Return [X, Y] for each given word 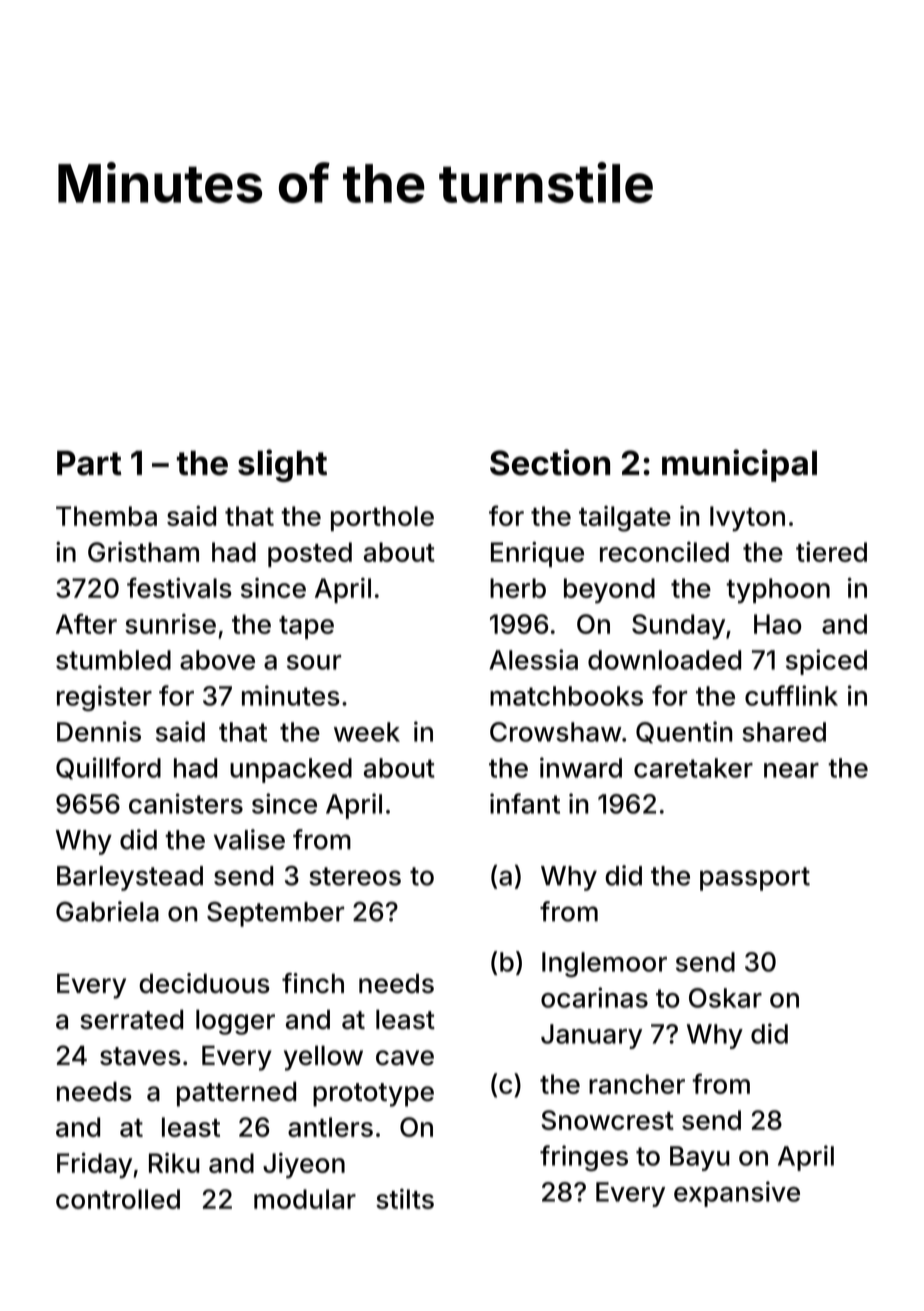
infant [525, 803]
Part [89, 463]
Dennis [99, 731]
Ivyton [747, 519]
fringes [584, 1158]
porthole [382, 518]
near [791, 770]
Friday [94, 1166]
